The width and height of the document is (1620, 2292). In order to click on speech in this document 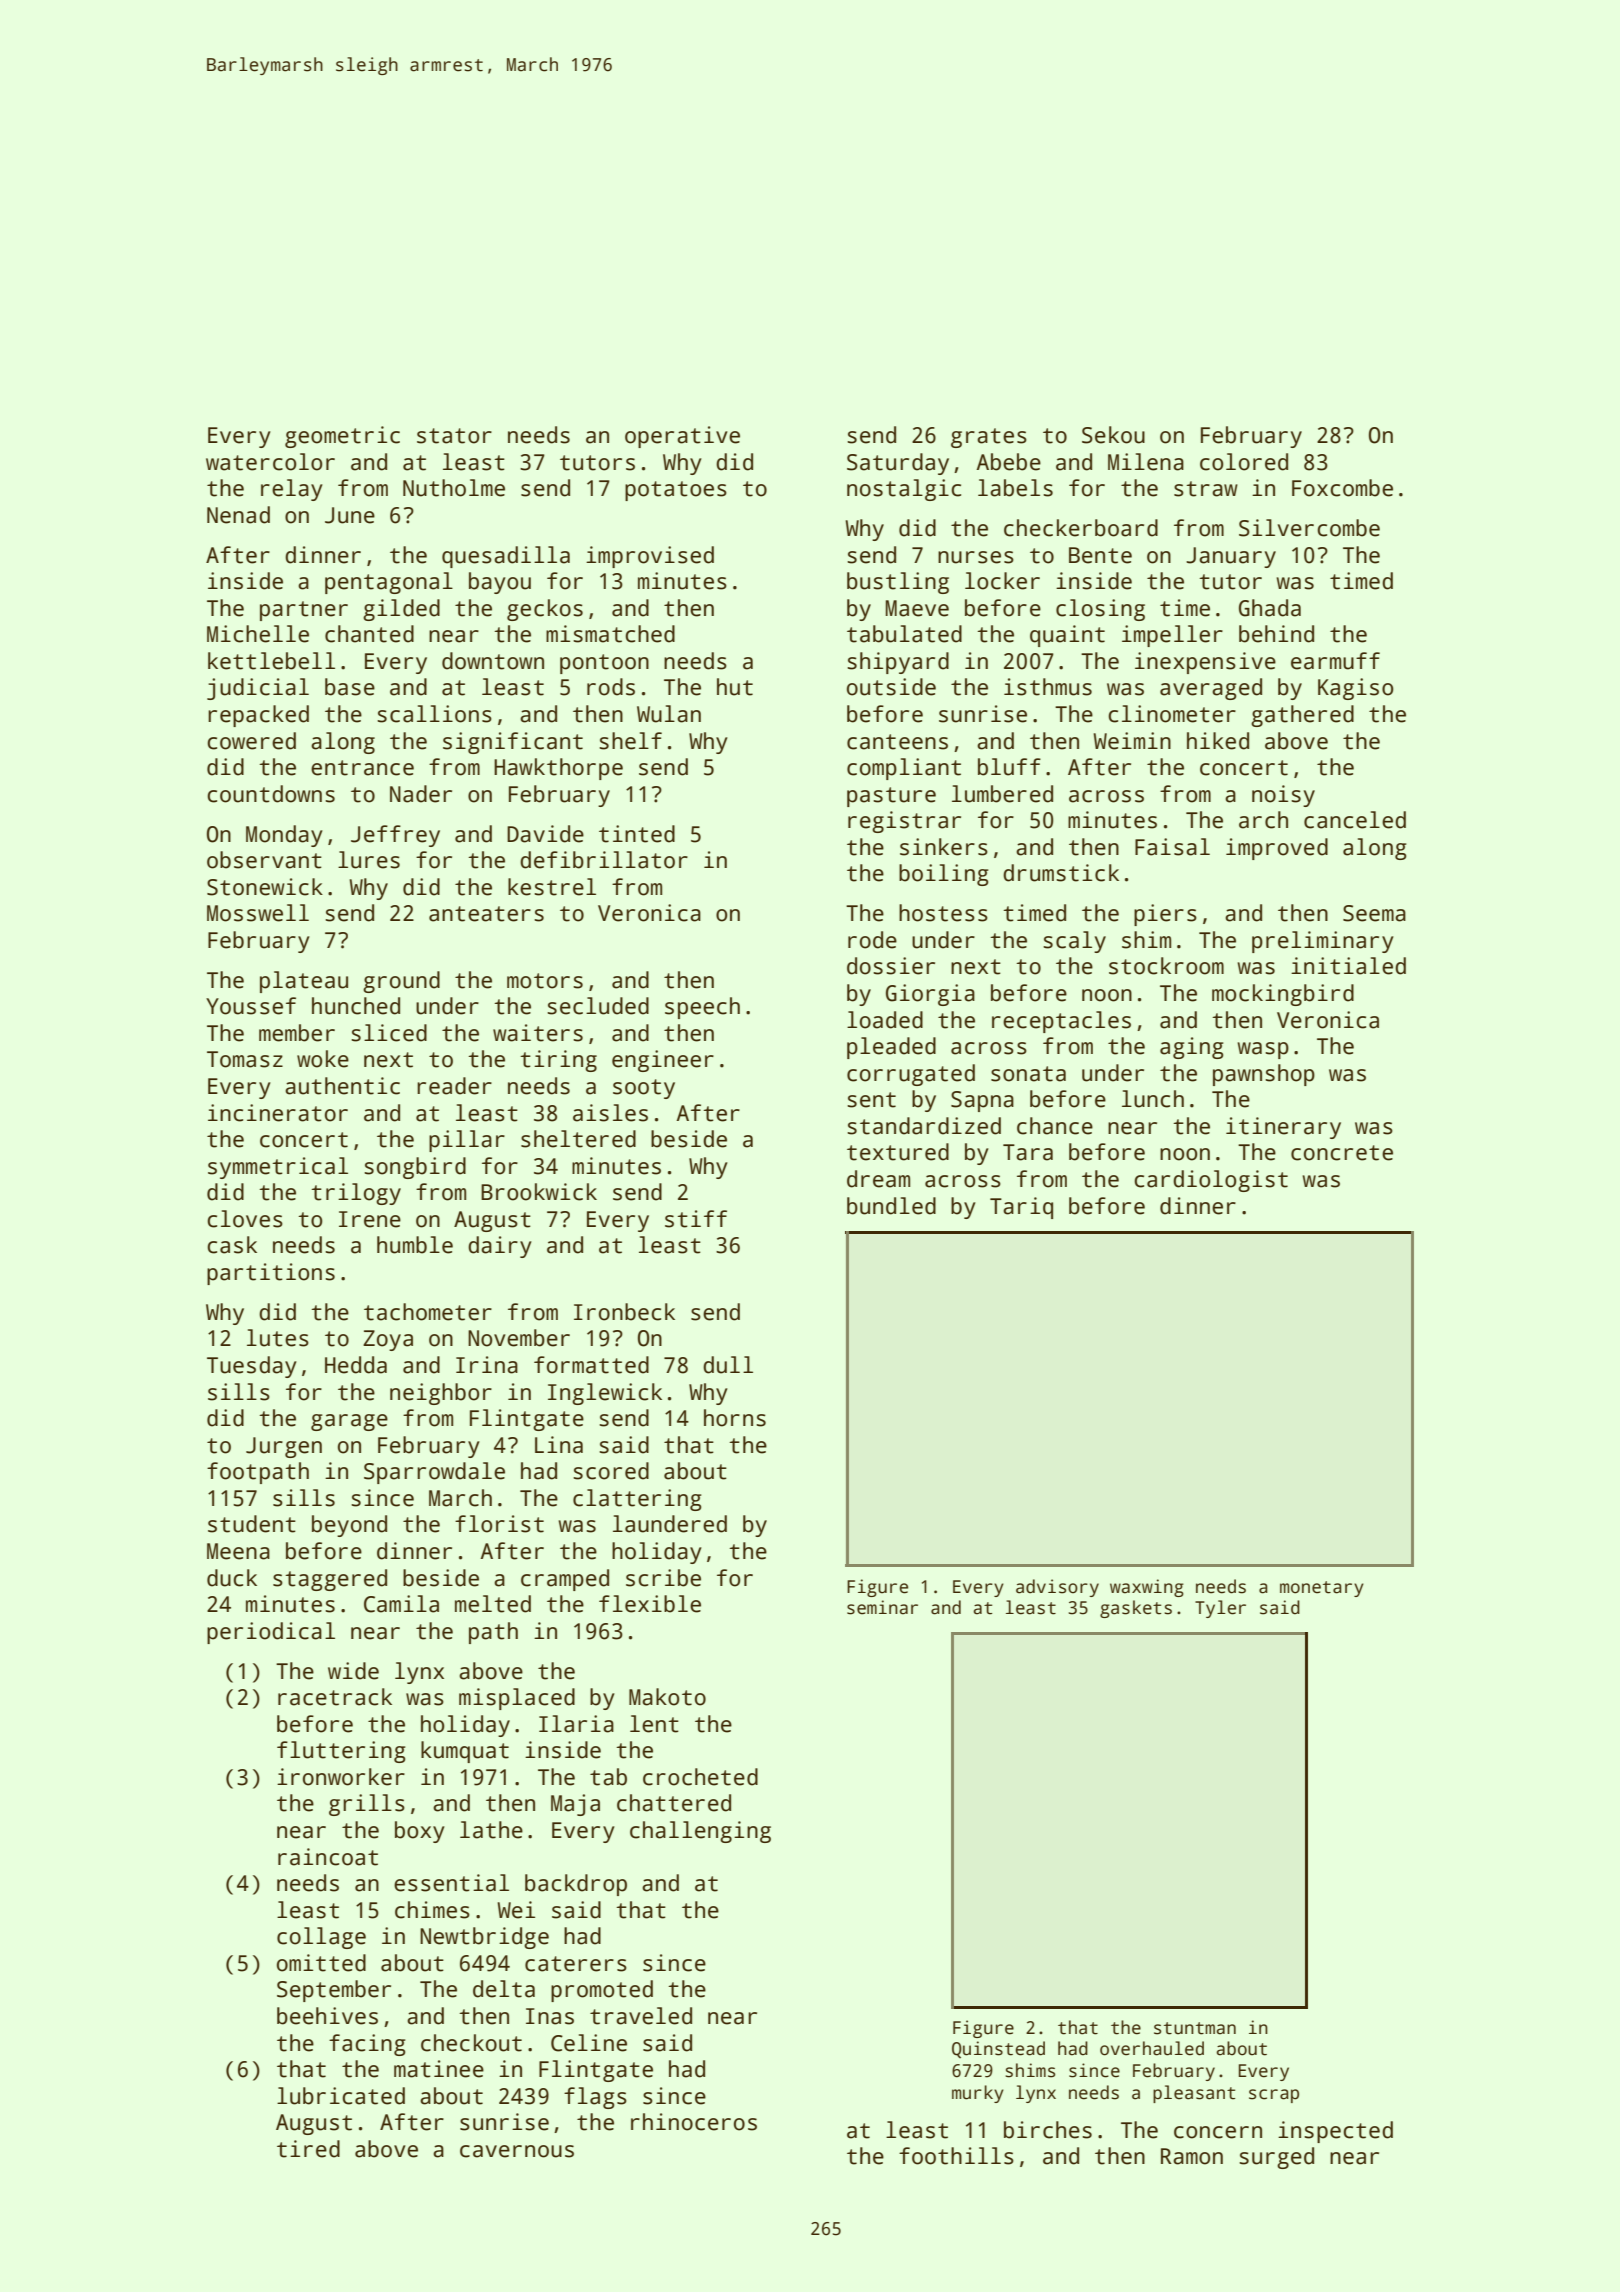, I will do `click(702, 1008)`.
